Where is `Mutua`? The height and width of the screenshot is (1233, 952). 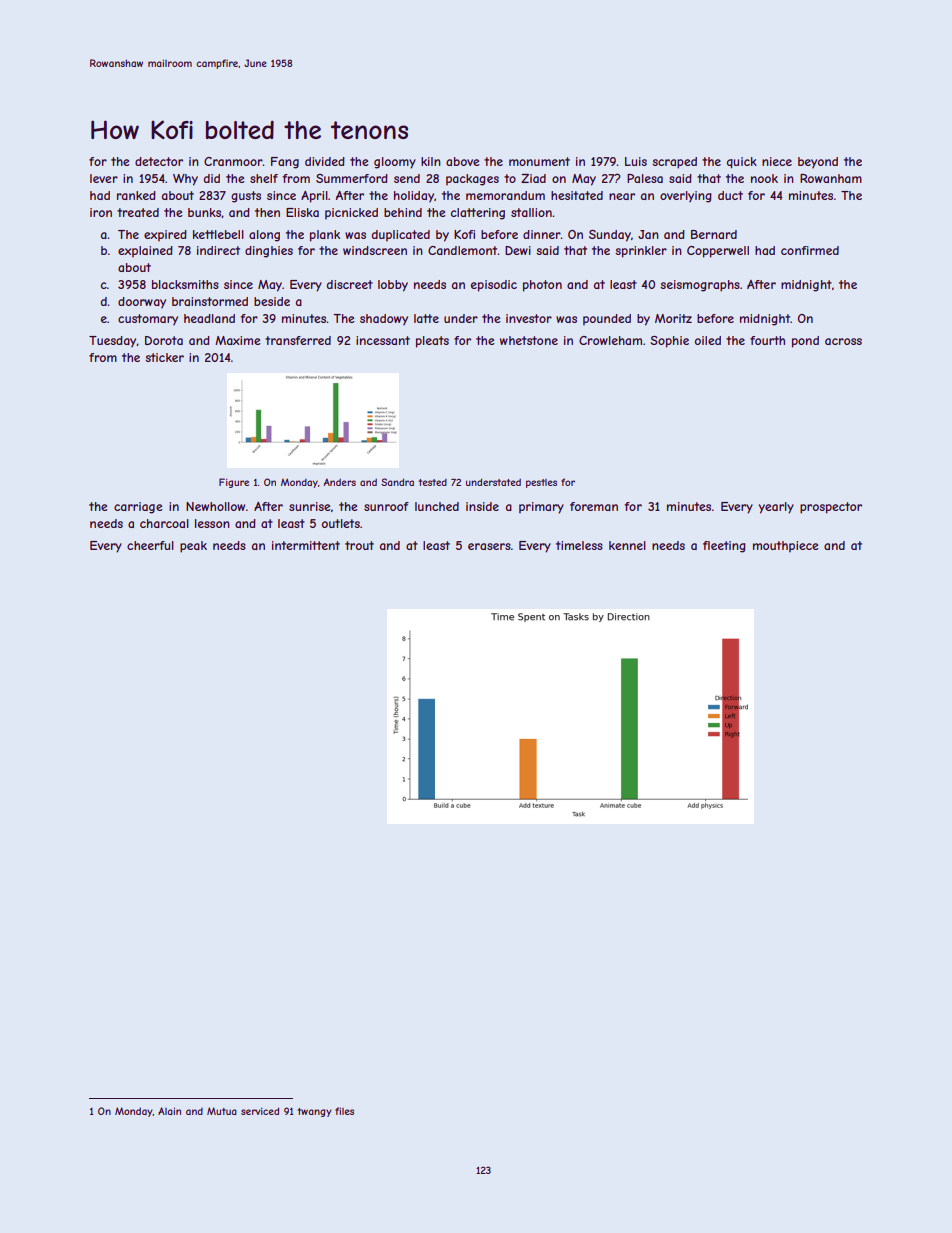 Mutua is located at coordinates (222, 1111).
